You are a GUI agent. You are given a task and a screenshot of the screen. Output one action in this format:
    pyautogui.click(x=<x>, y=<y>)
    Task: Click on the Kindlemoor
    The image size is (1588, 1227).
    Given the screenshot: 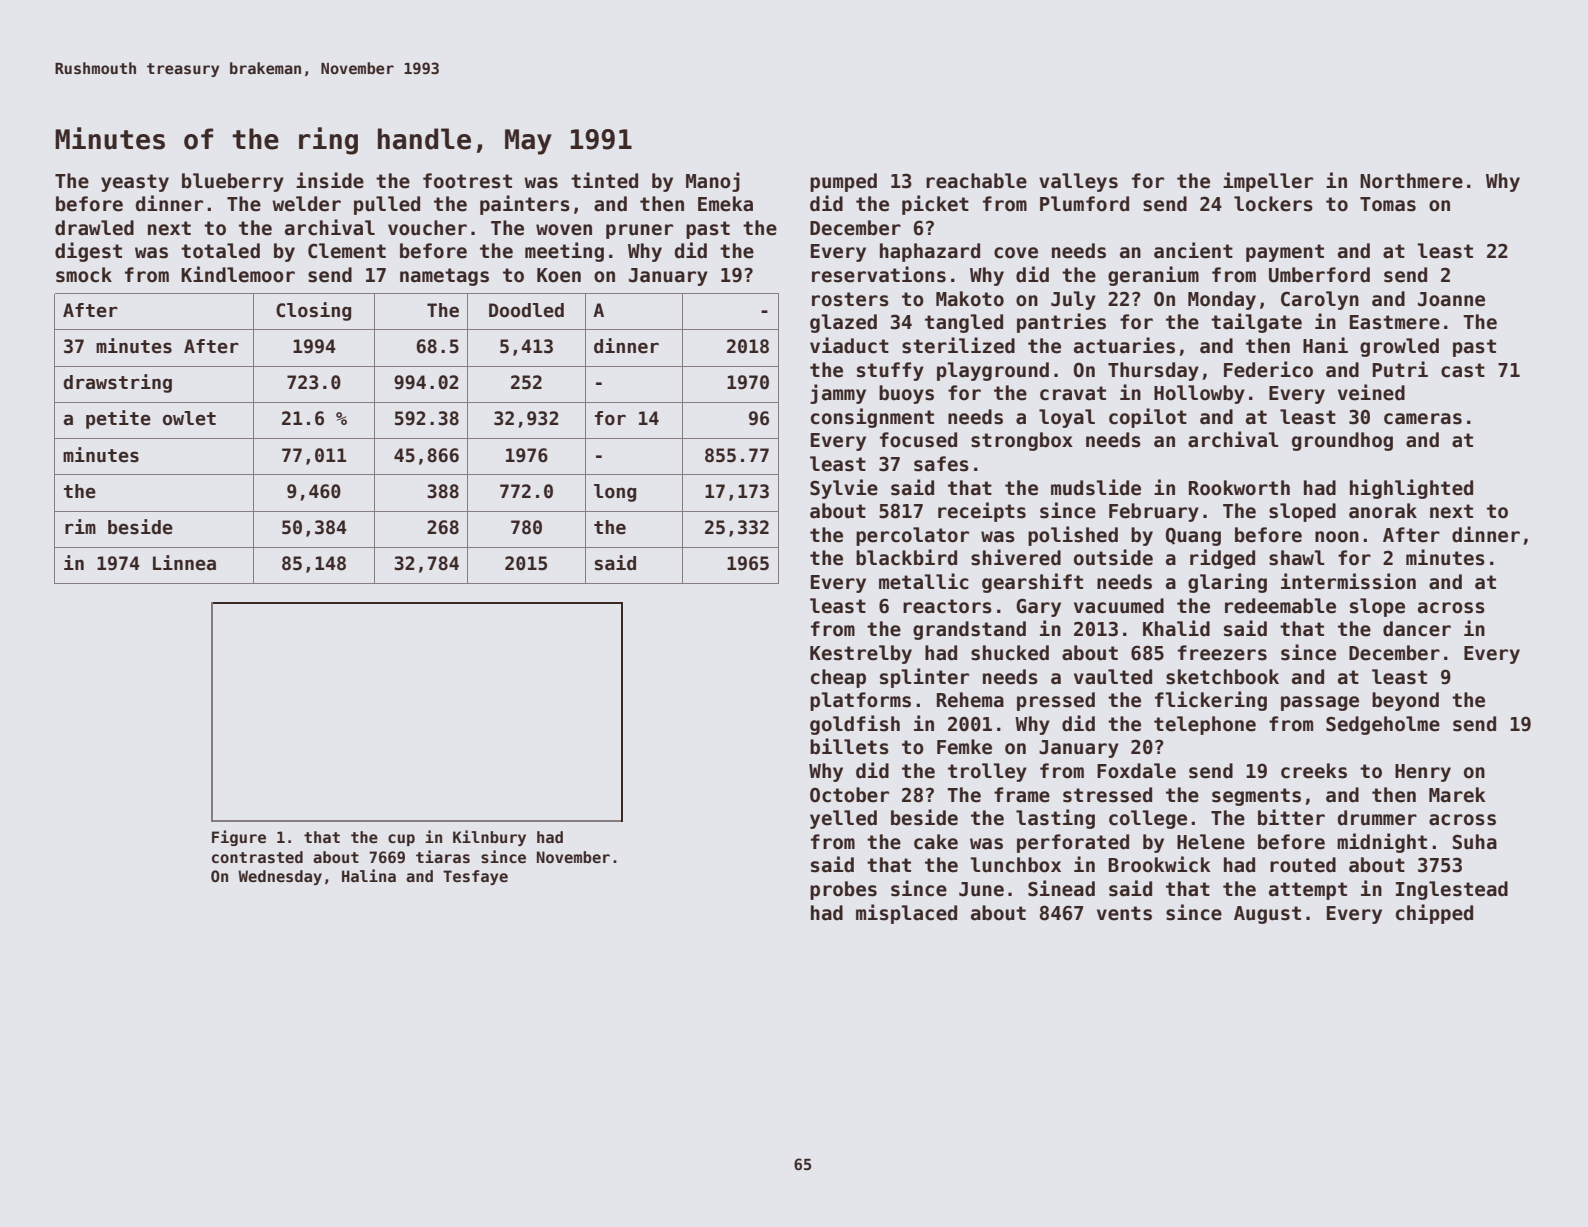 What is the action you would take?
    pyautogui.click(x=238, y=274)
